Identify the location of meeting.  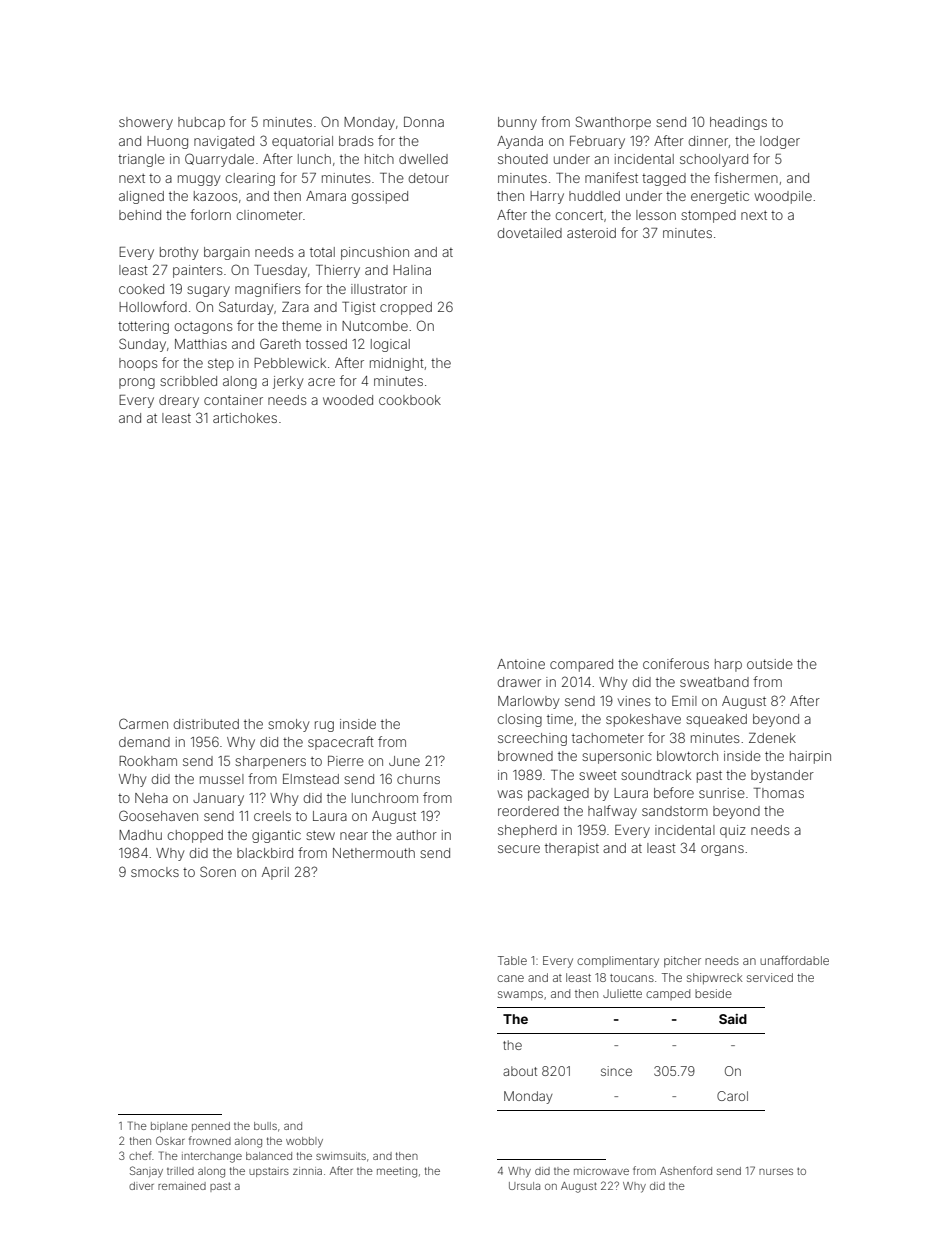
(397, 1172).
